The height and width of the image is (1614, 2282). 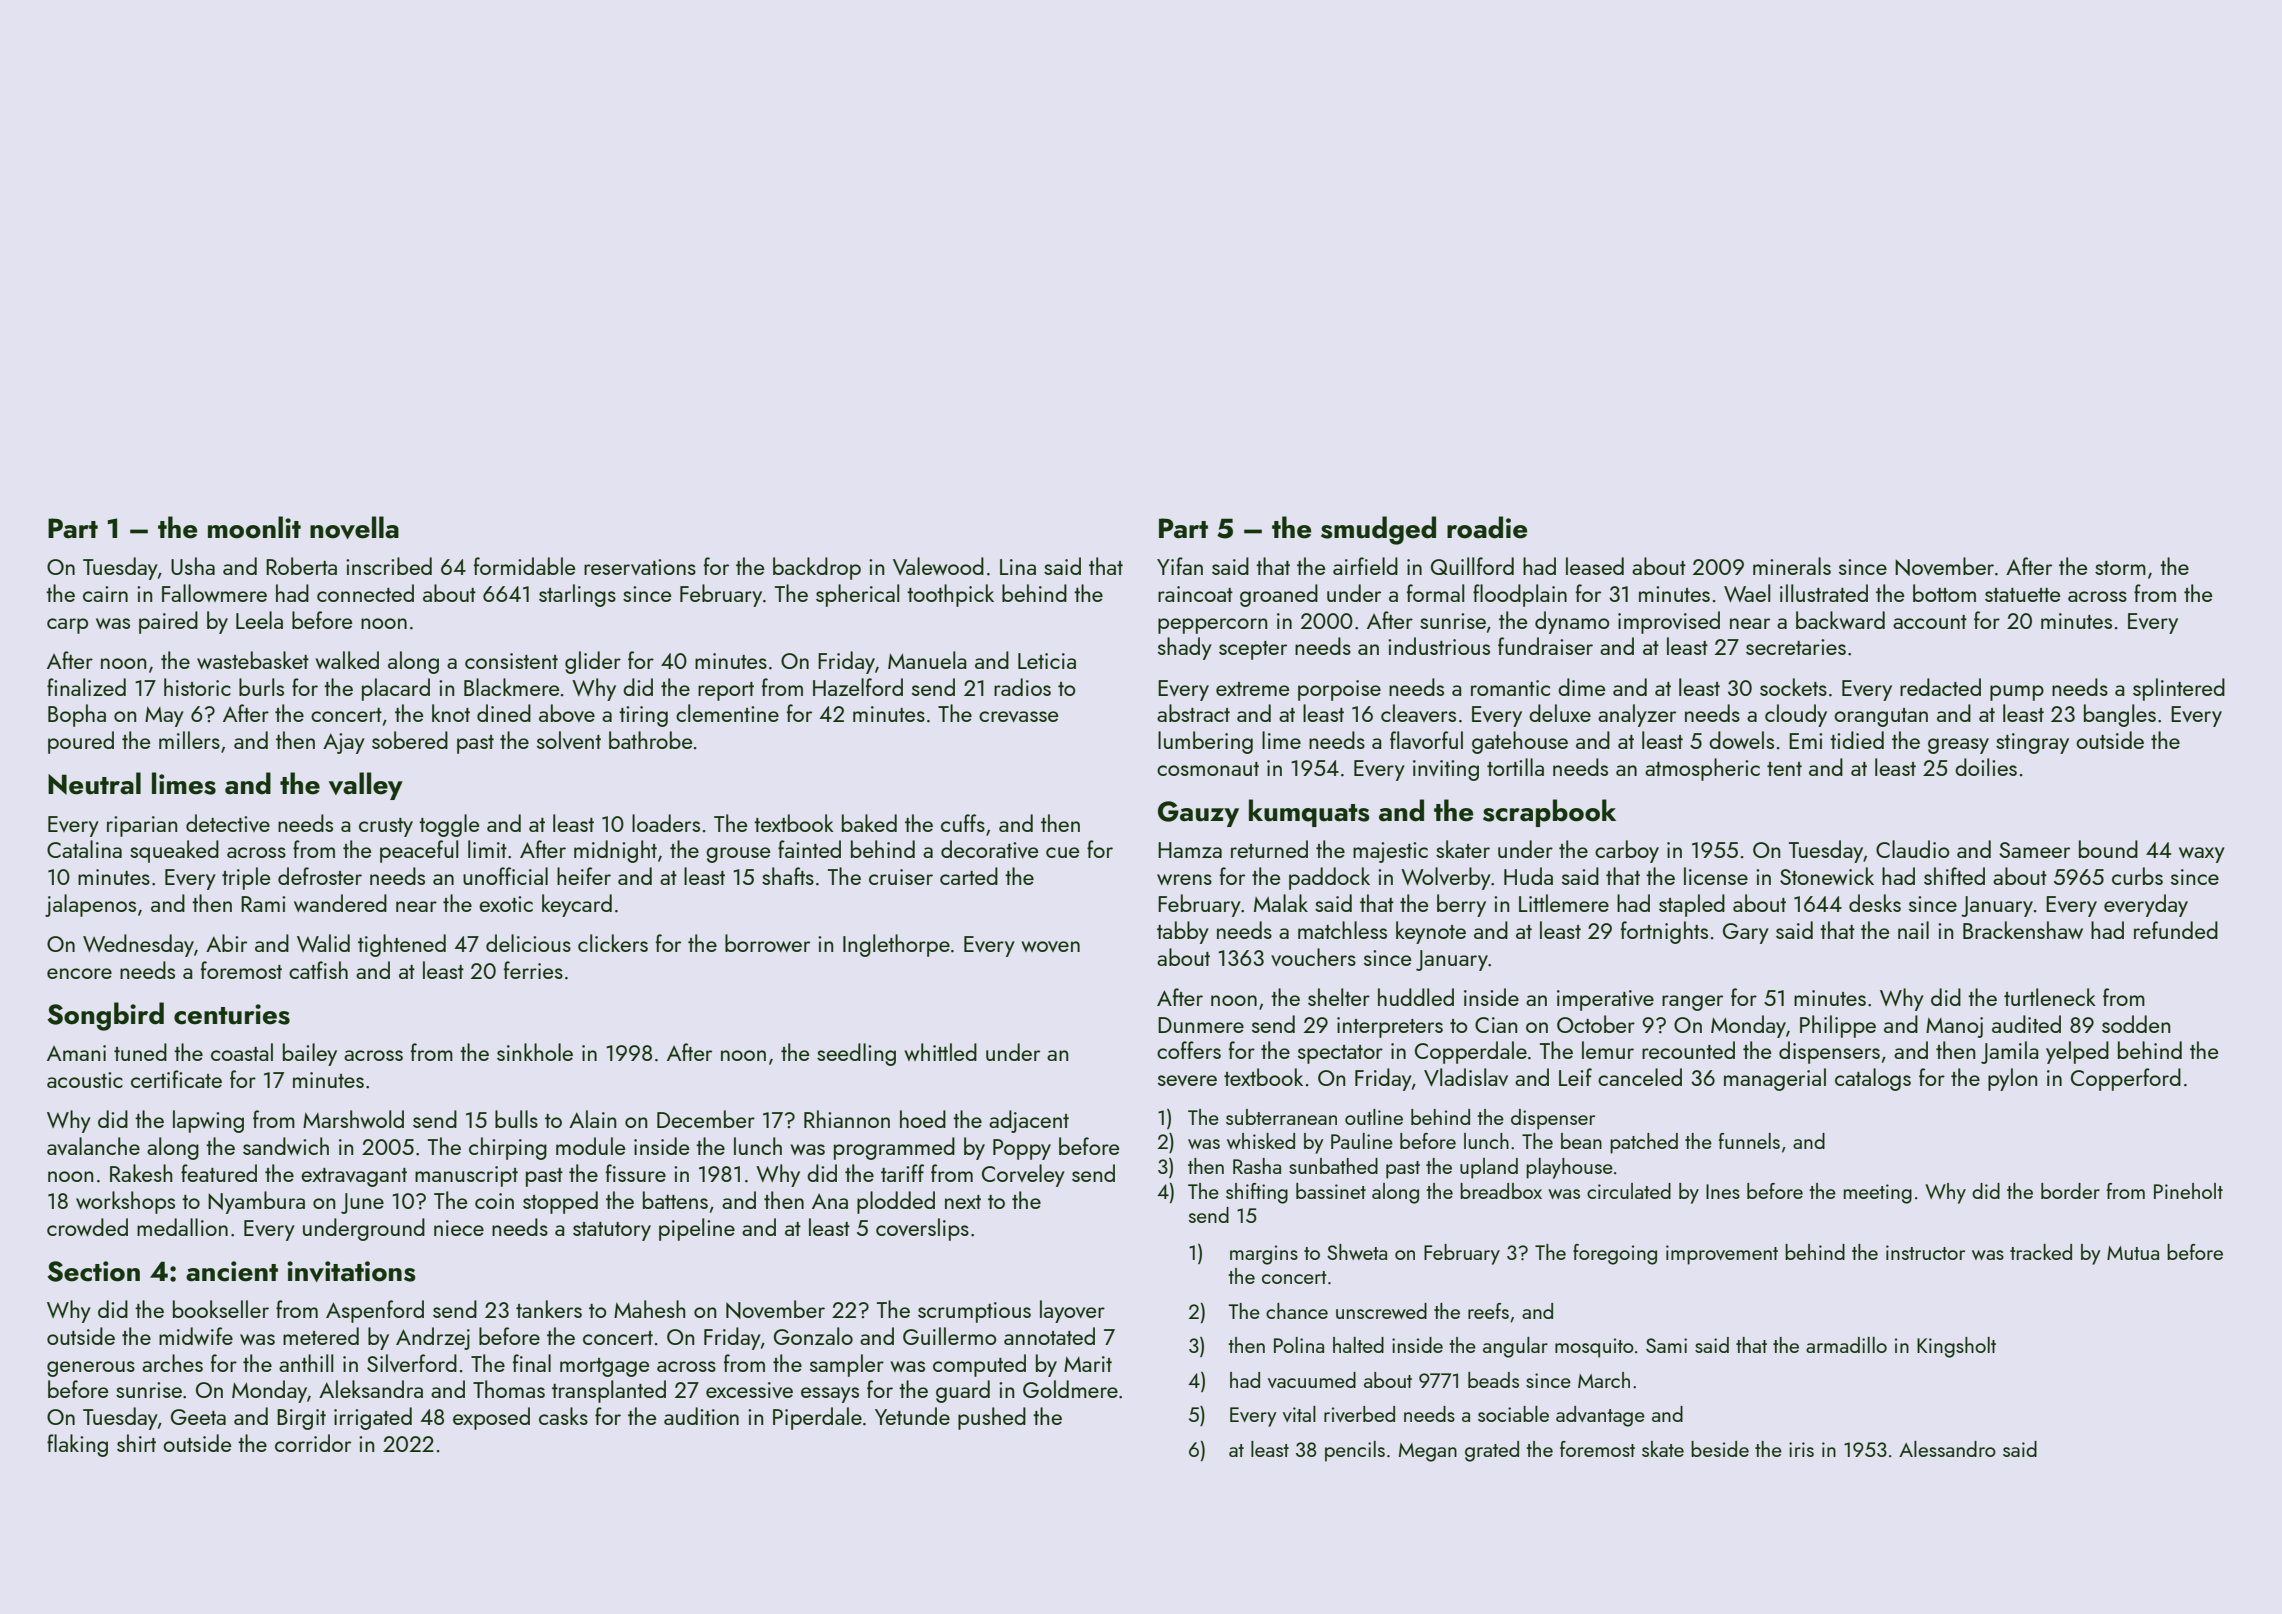 What do you see at coordinates (354, 527) in the image?
I see `novella` at bounding box center [354, 527].
